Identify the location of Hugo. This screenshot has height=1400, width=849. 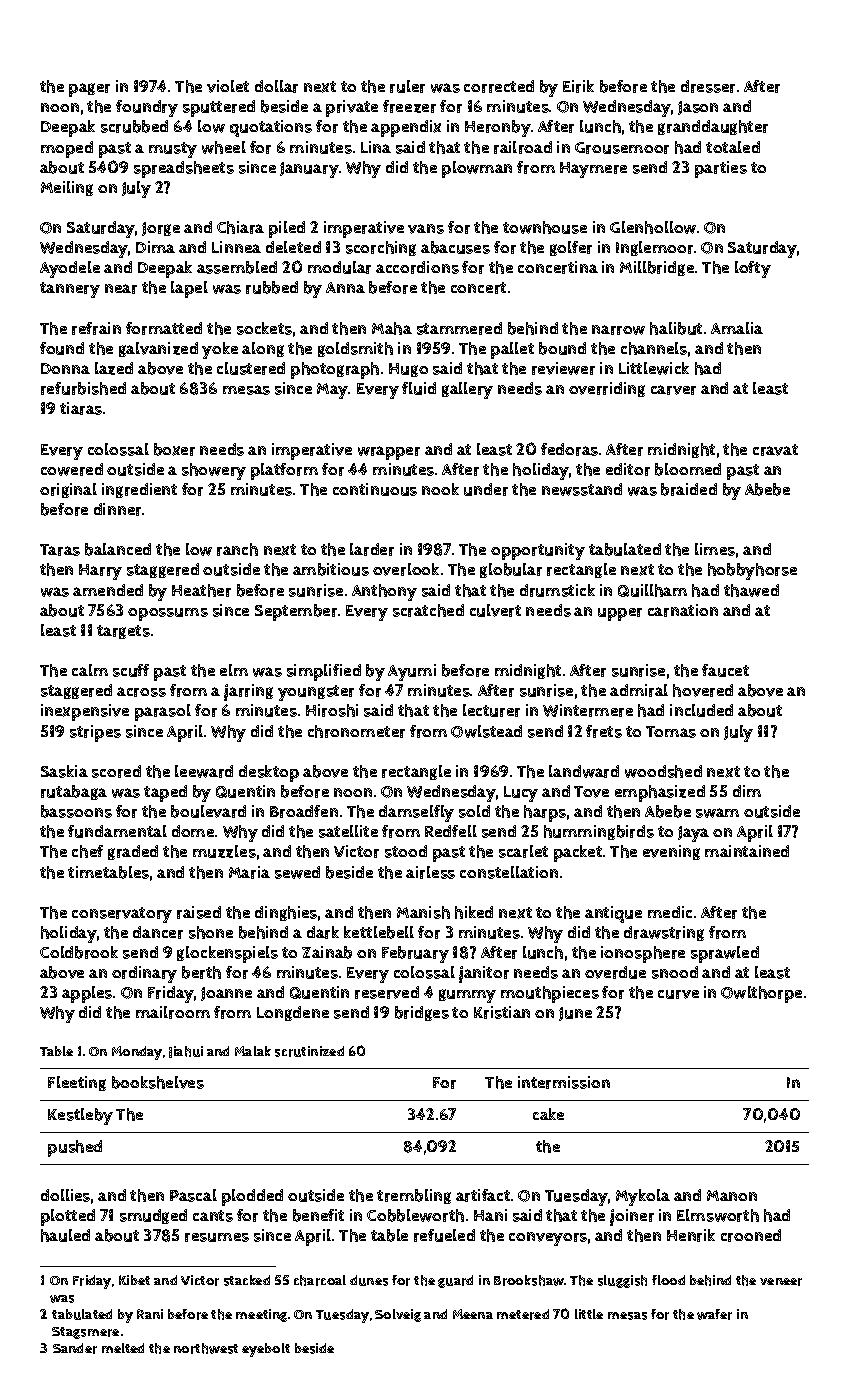
(408, 370).
